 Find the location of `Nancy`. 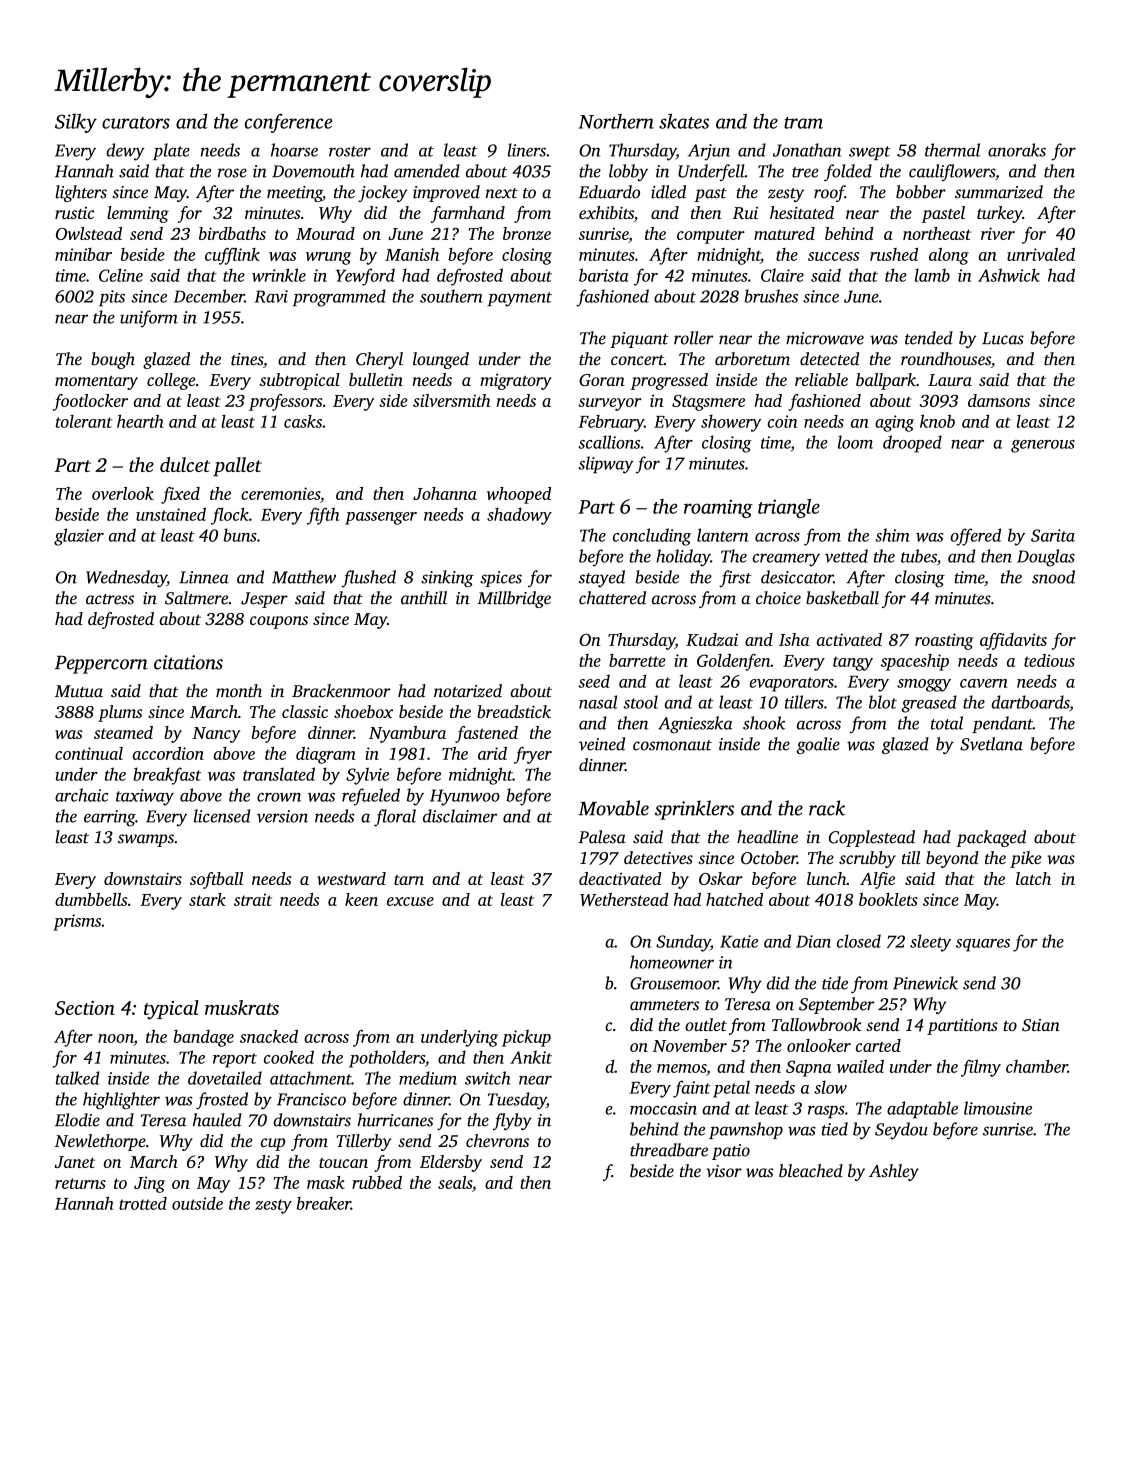

Nancy is located at coordinates (216, 735).
